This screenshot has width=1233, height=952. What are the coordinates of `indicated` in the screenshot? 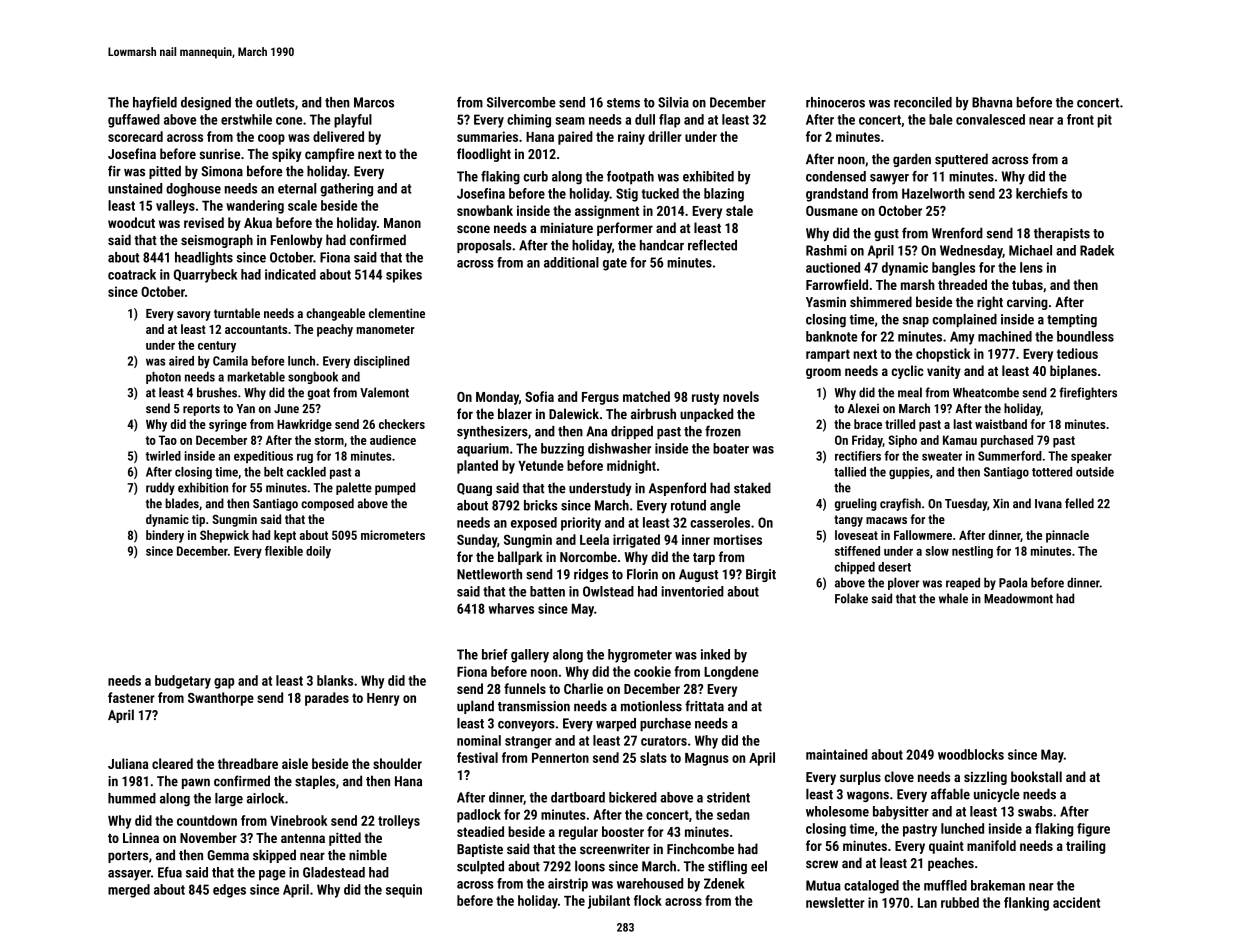 It's located at (290, 274).
